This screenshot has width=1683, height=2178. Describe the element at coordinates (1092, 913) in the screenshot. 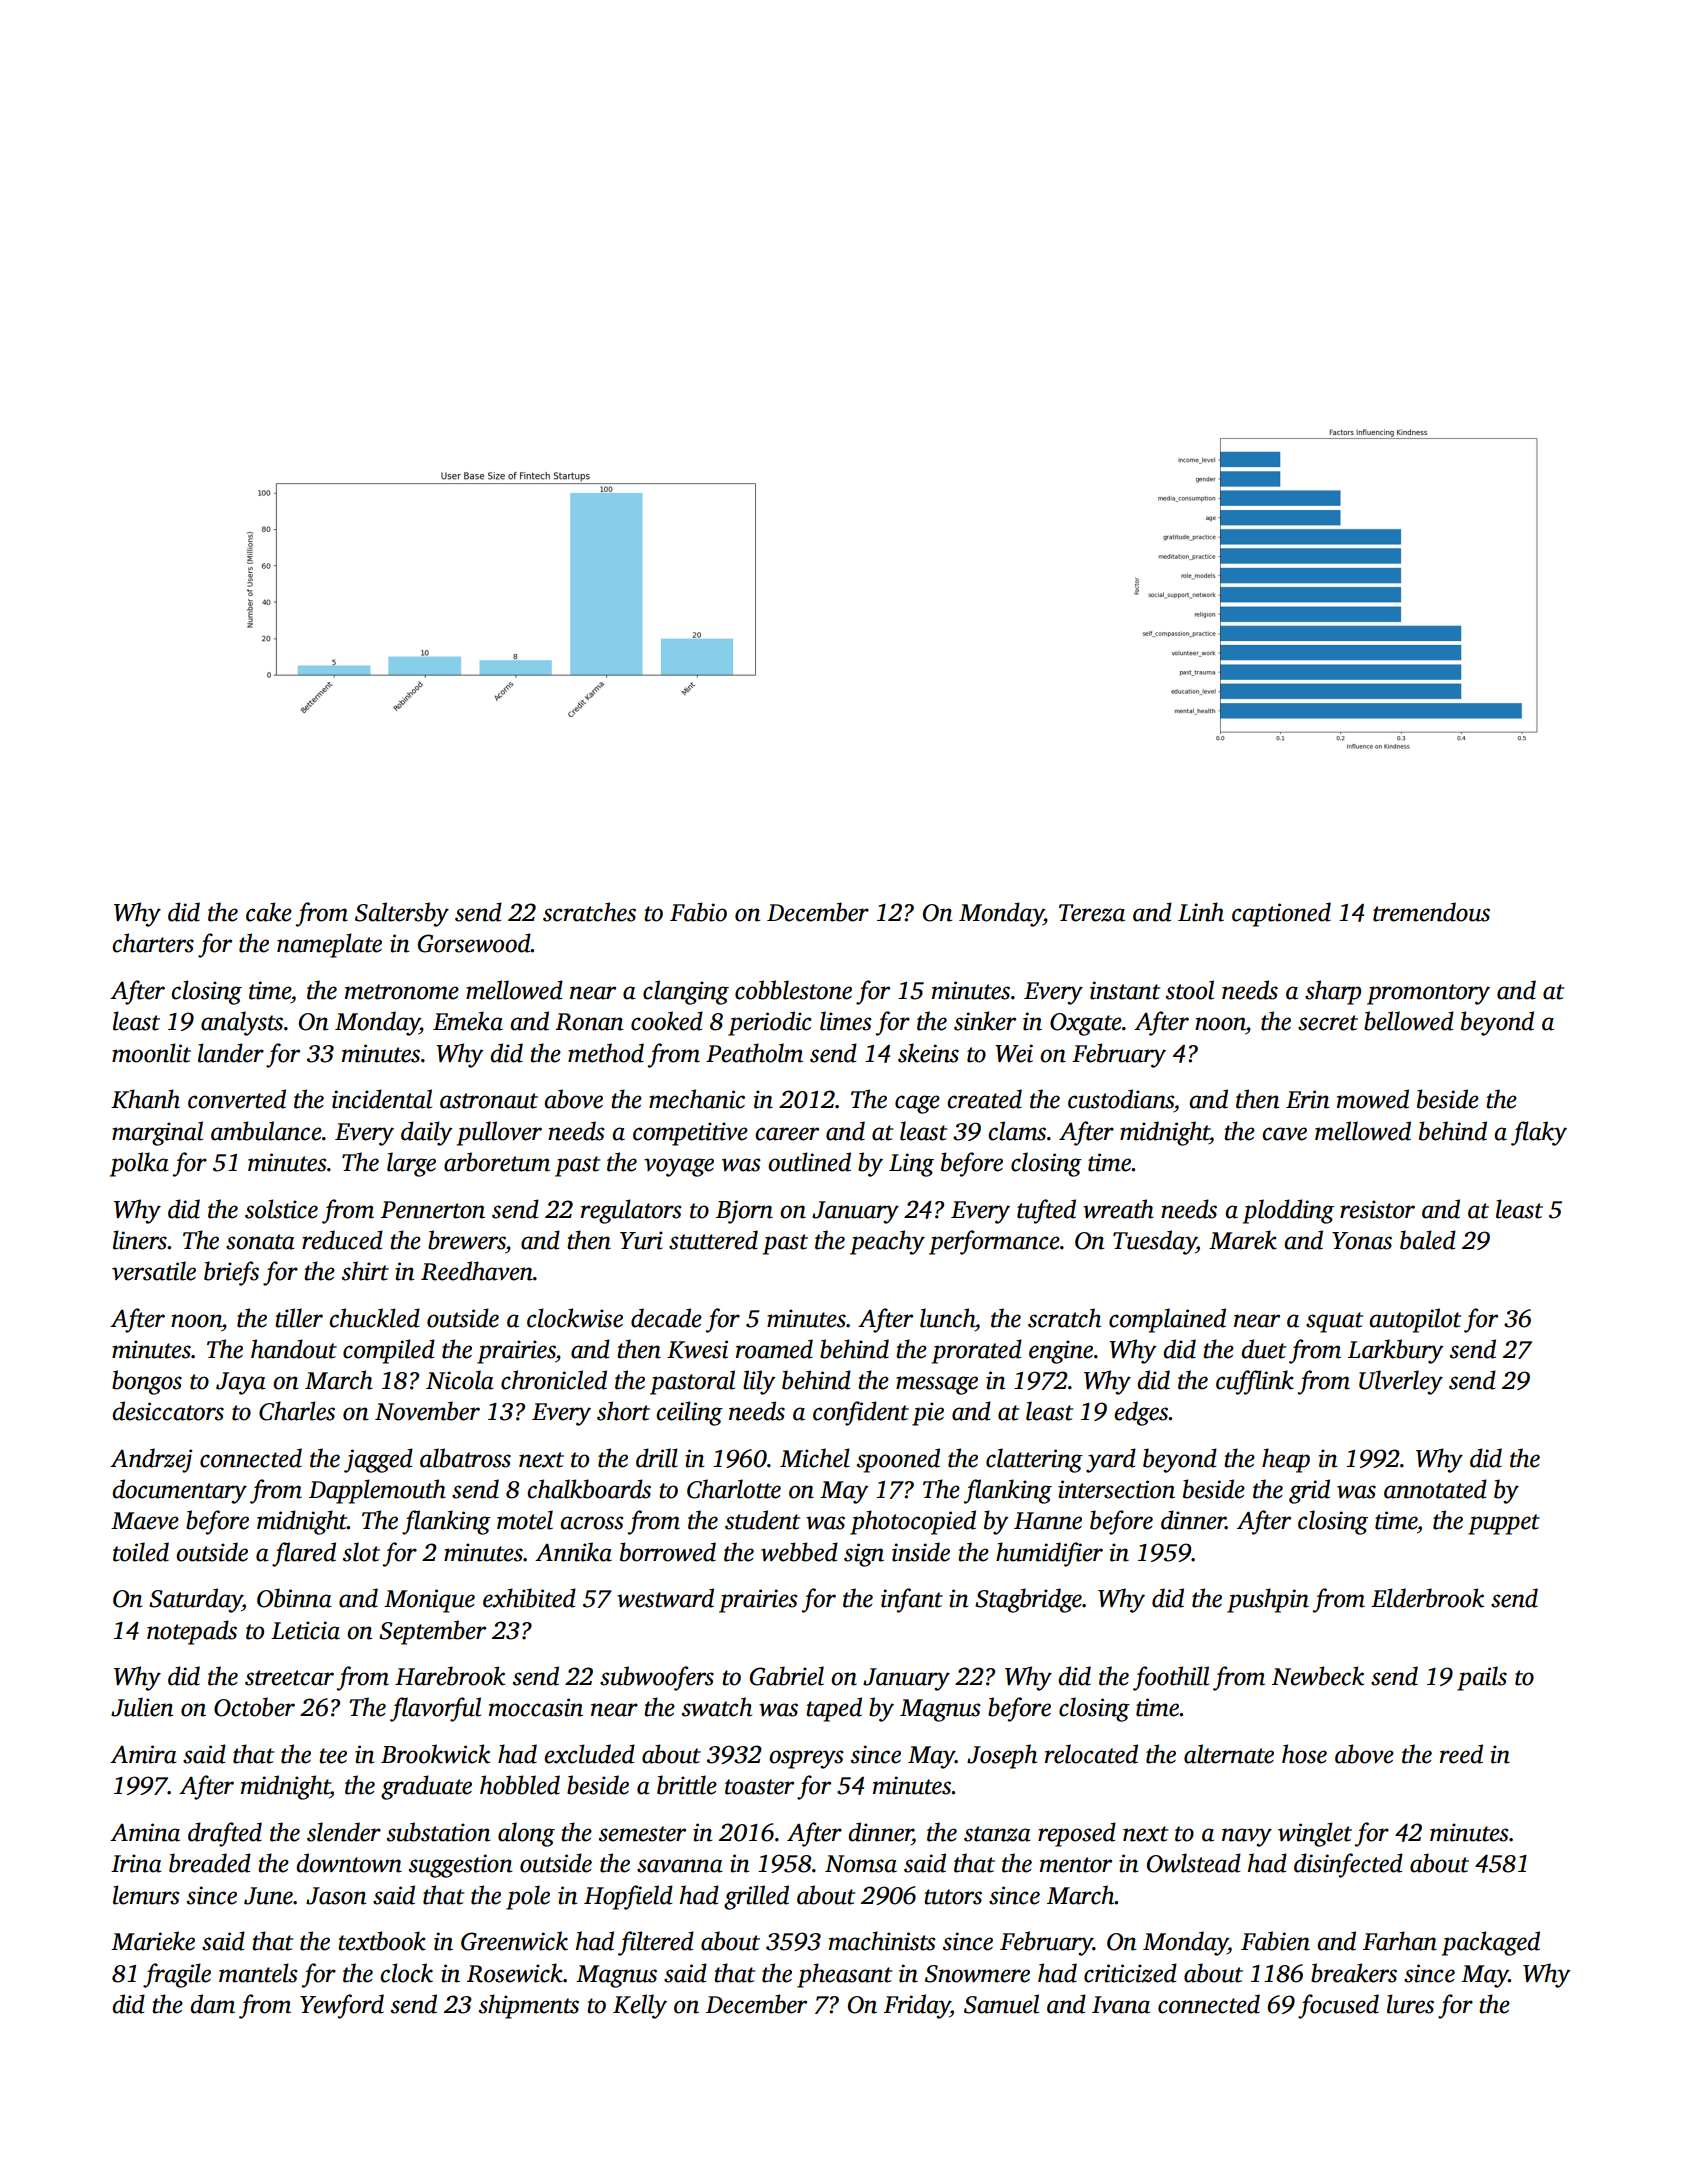

I see `Tereza` at that location.
